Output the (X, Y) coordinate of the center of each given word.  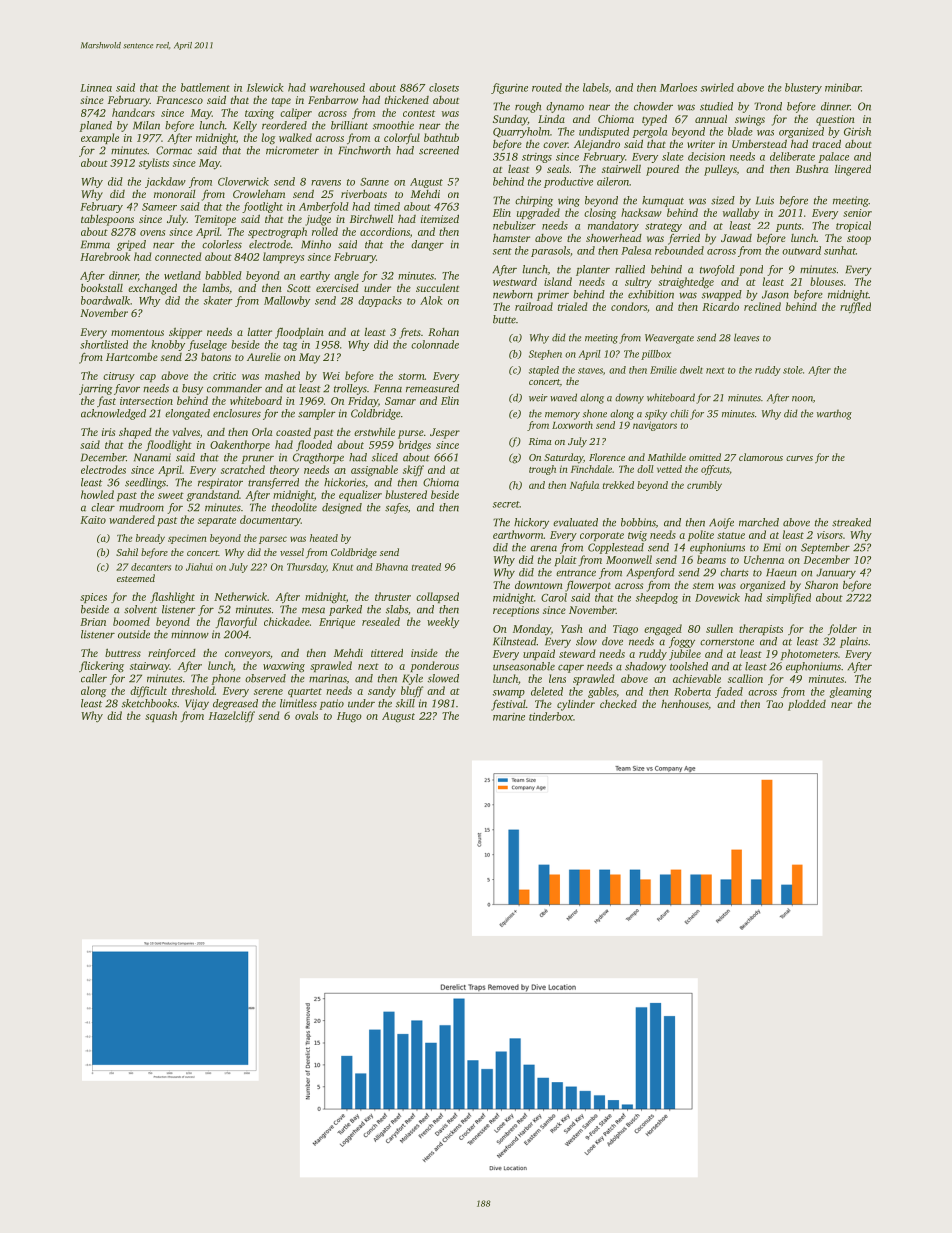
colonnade (435, 344)
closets (444, 87)
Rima (540, 441)
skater (218, 300)
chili (679, 413)
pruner (257, 459)
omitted (705, 457)
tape (281, 102)
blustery (803, 88)
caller (94, 678)
